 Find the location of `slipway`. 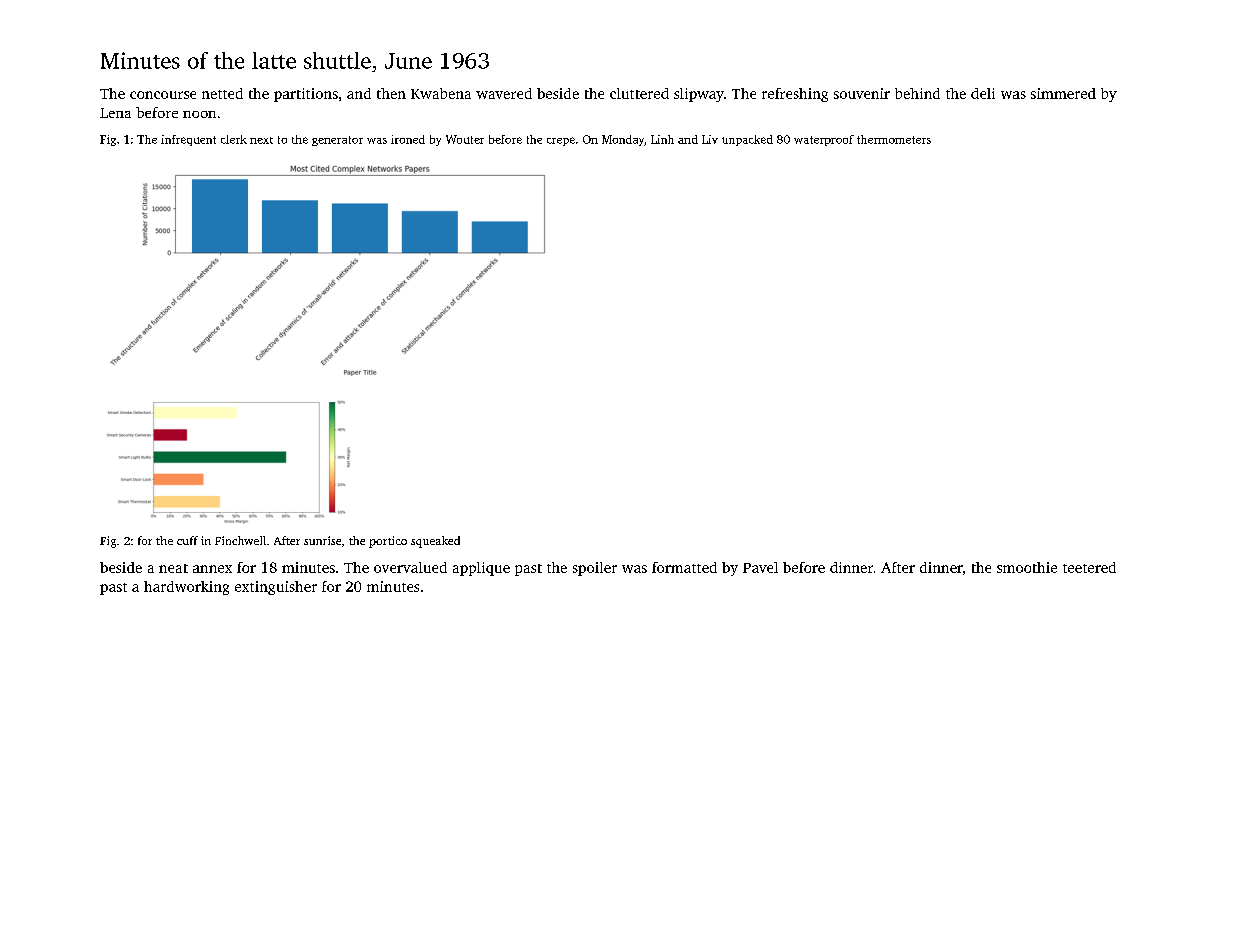

slipway is located at coordinates (699, 95).
